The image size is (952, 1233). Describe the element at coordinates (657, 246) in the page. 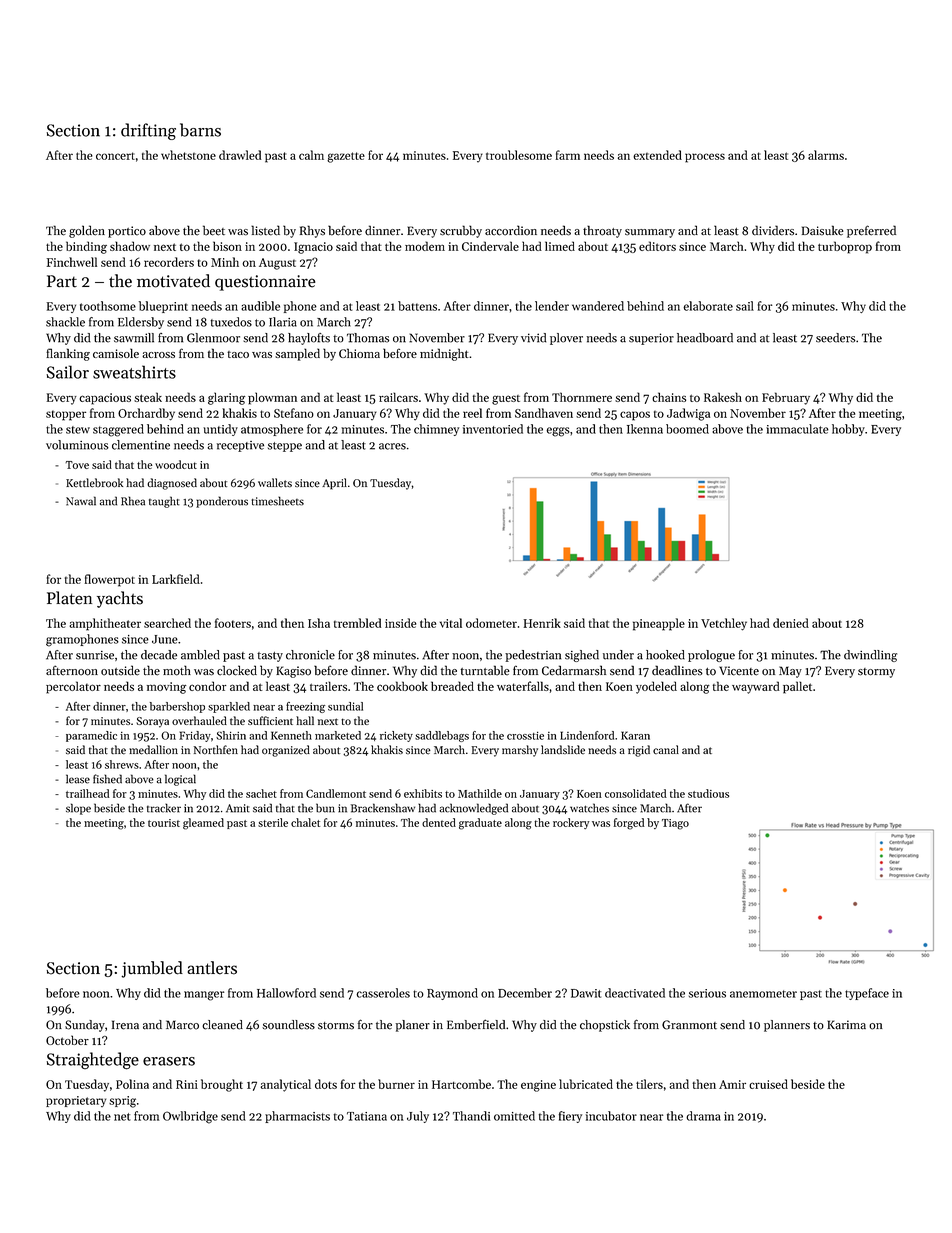

I see `editors` at that location.
